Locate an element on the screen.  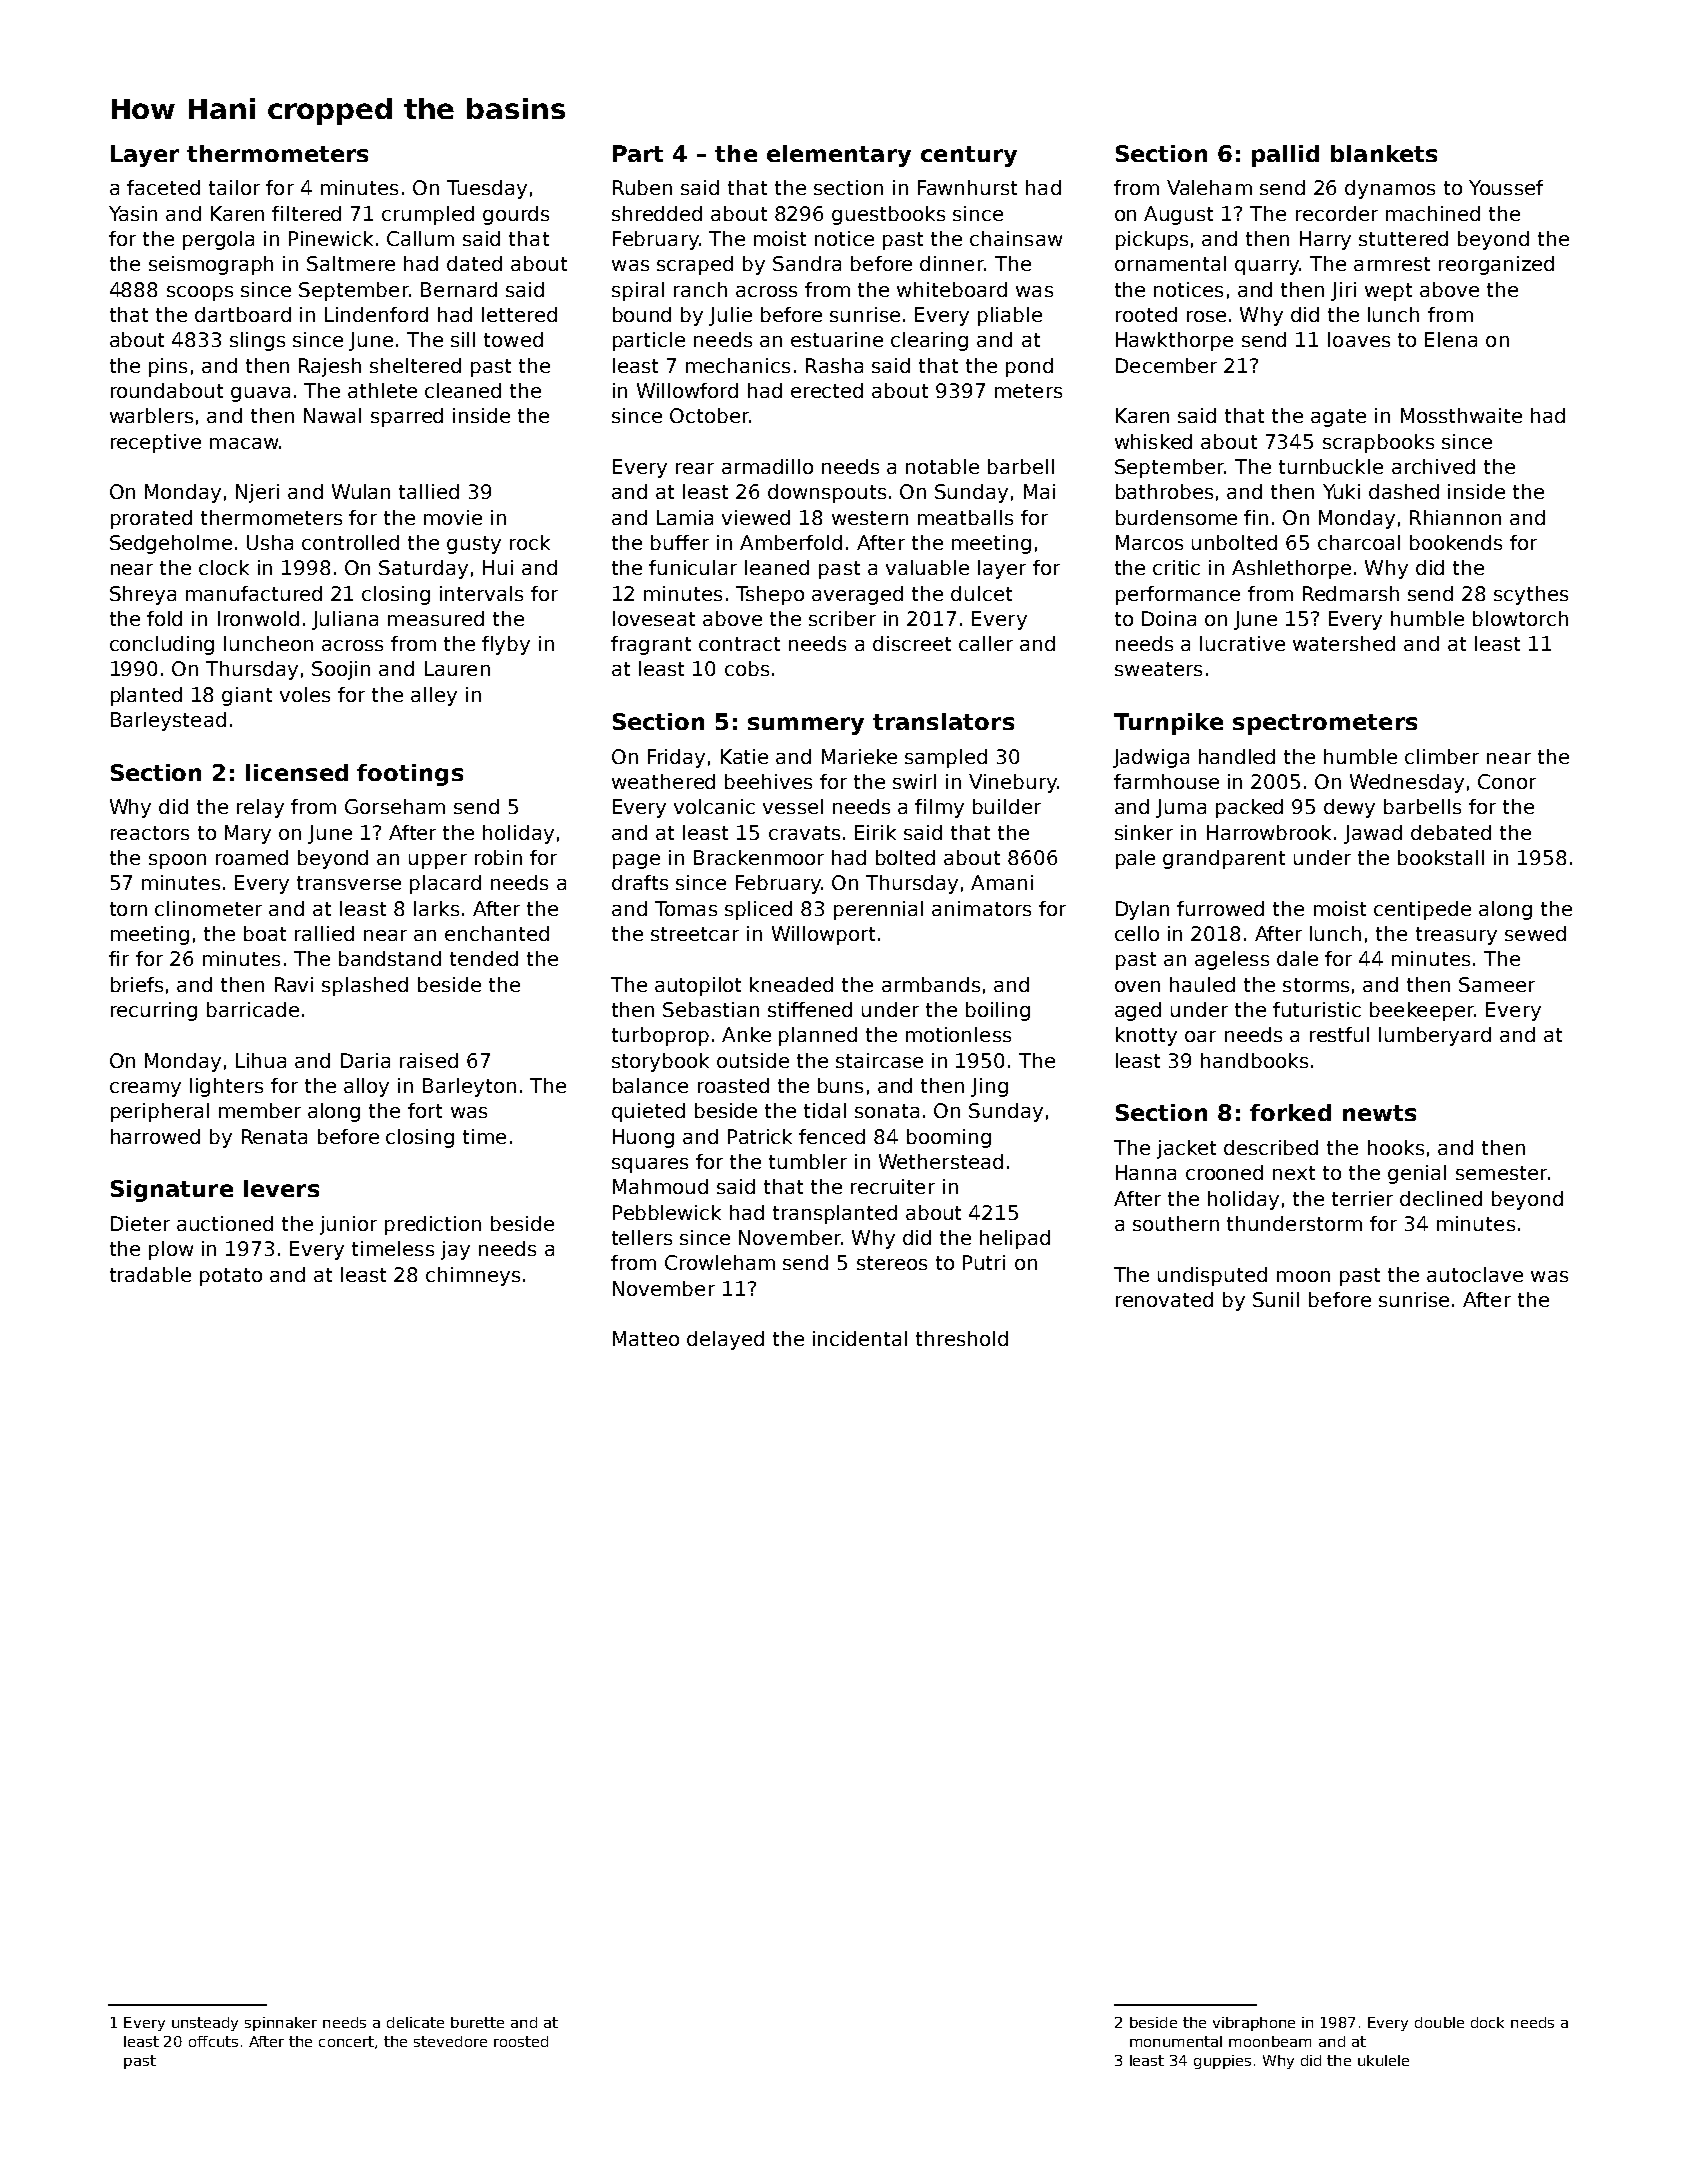
Julie is located at coordinates (730, 316).
